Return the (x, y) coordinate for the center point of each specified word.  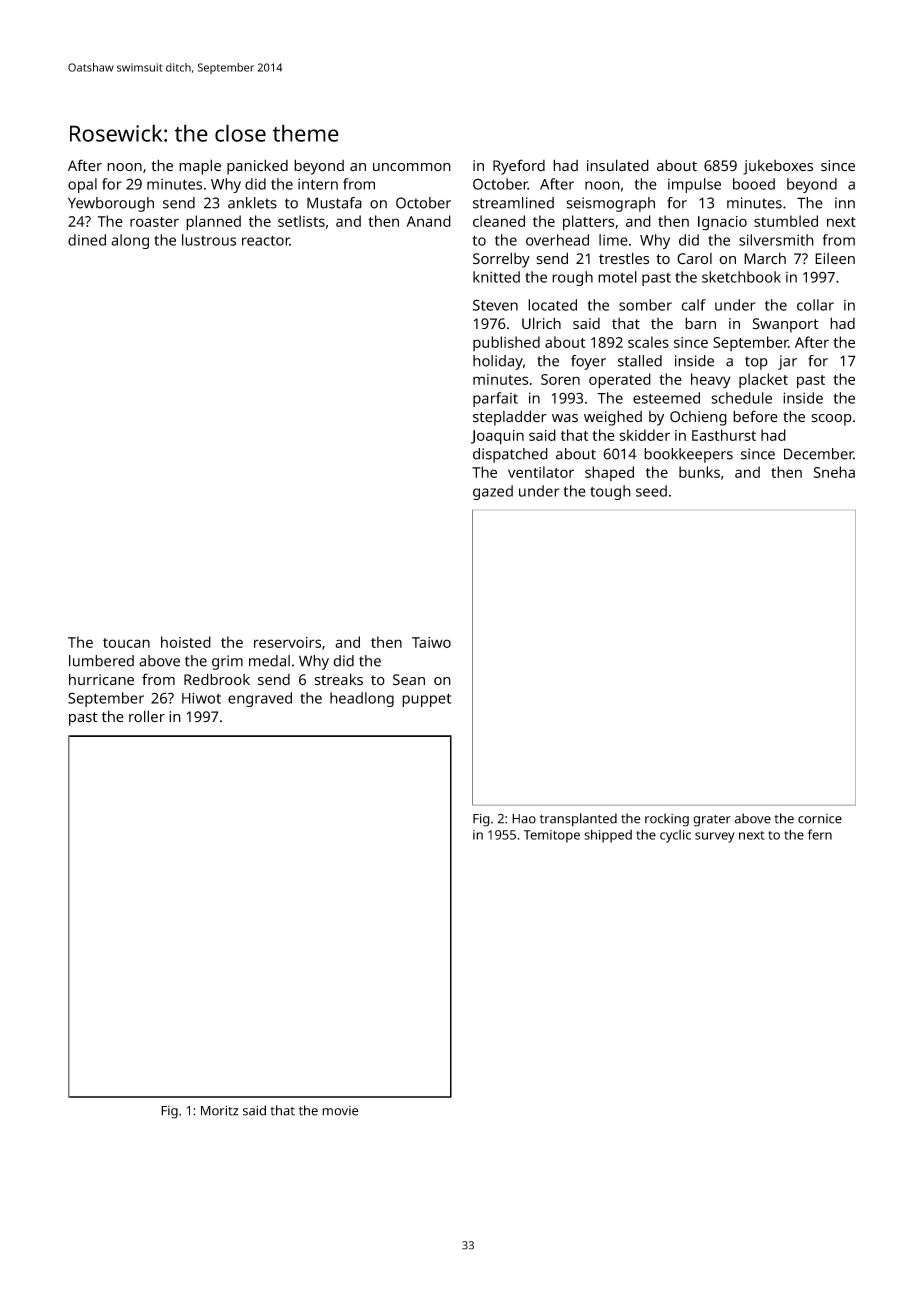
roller (147, 716)
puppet (426, 700)
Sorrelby (501, 260)
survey (715, 837)
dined (87, 240)
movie (340, 1111)
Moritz (219, 1110)
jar (787, 362)
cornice (820, 819)
